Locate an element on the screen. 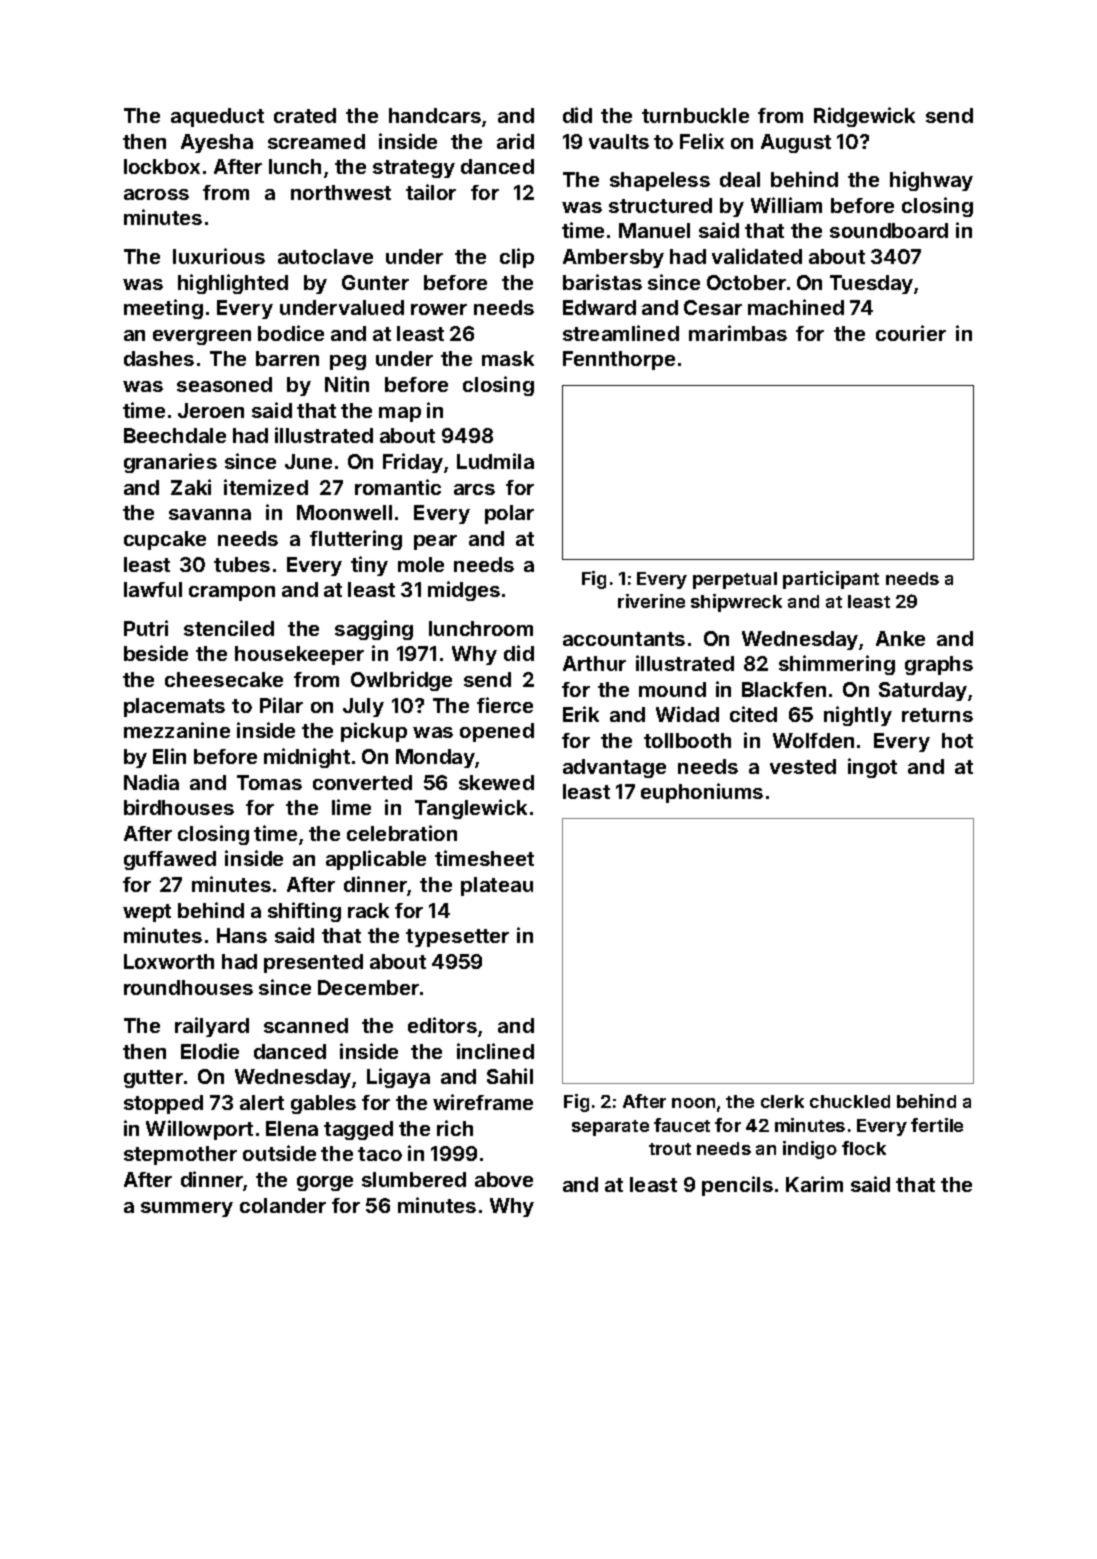  lime is located at coordinates (351, 807).
